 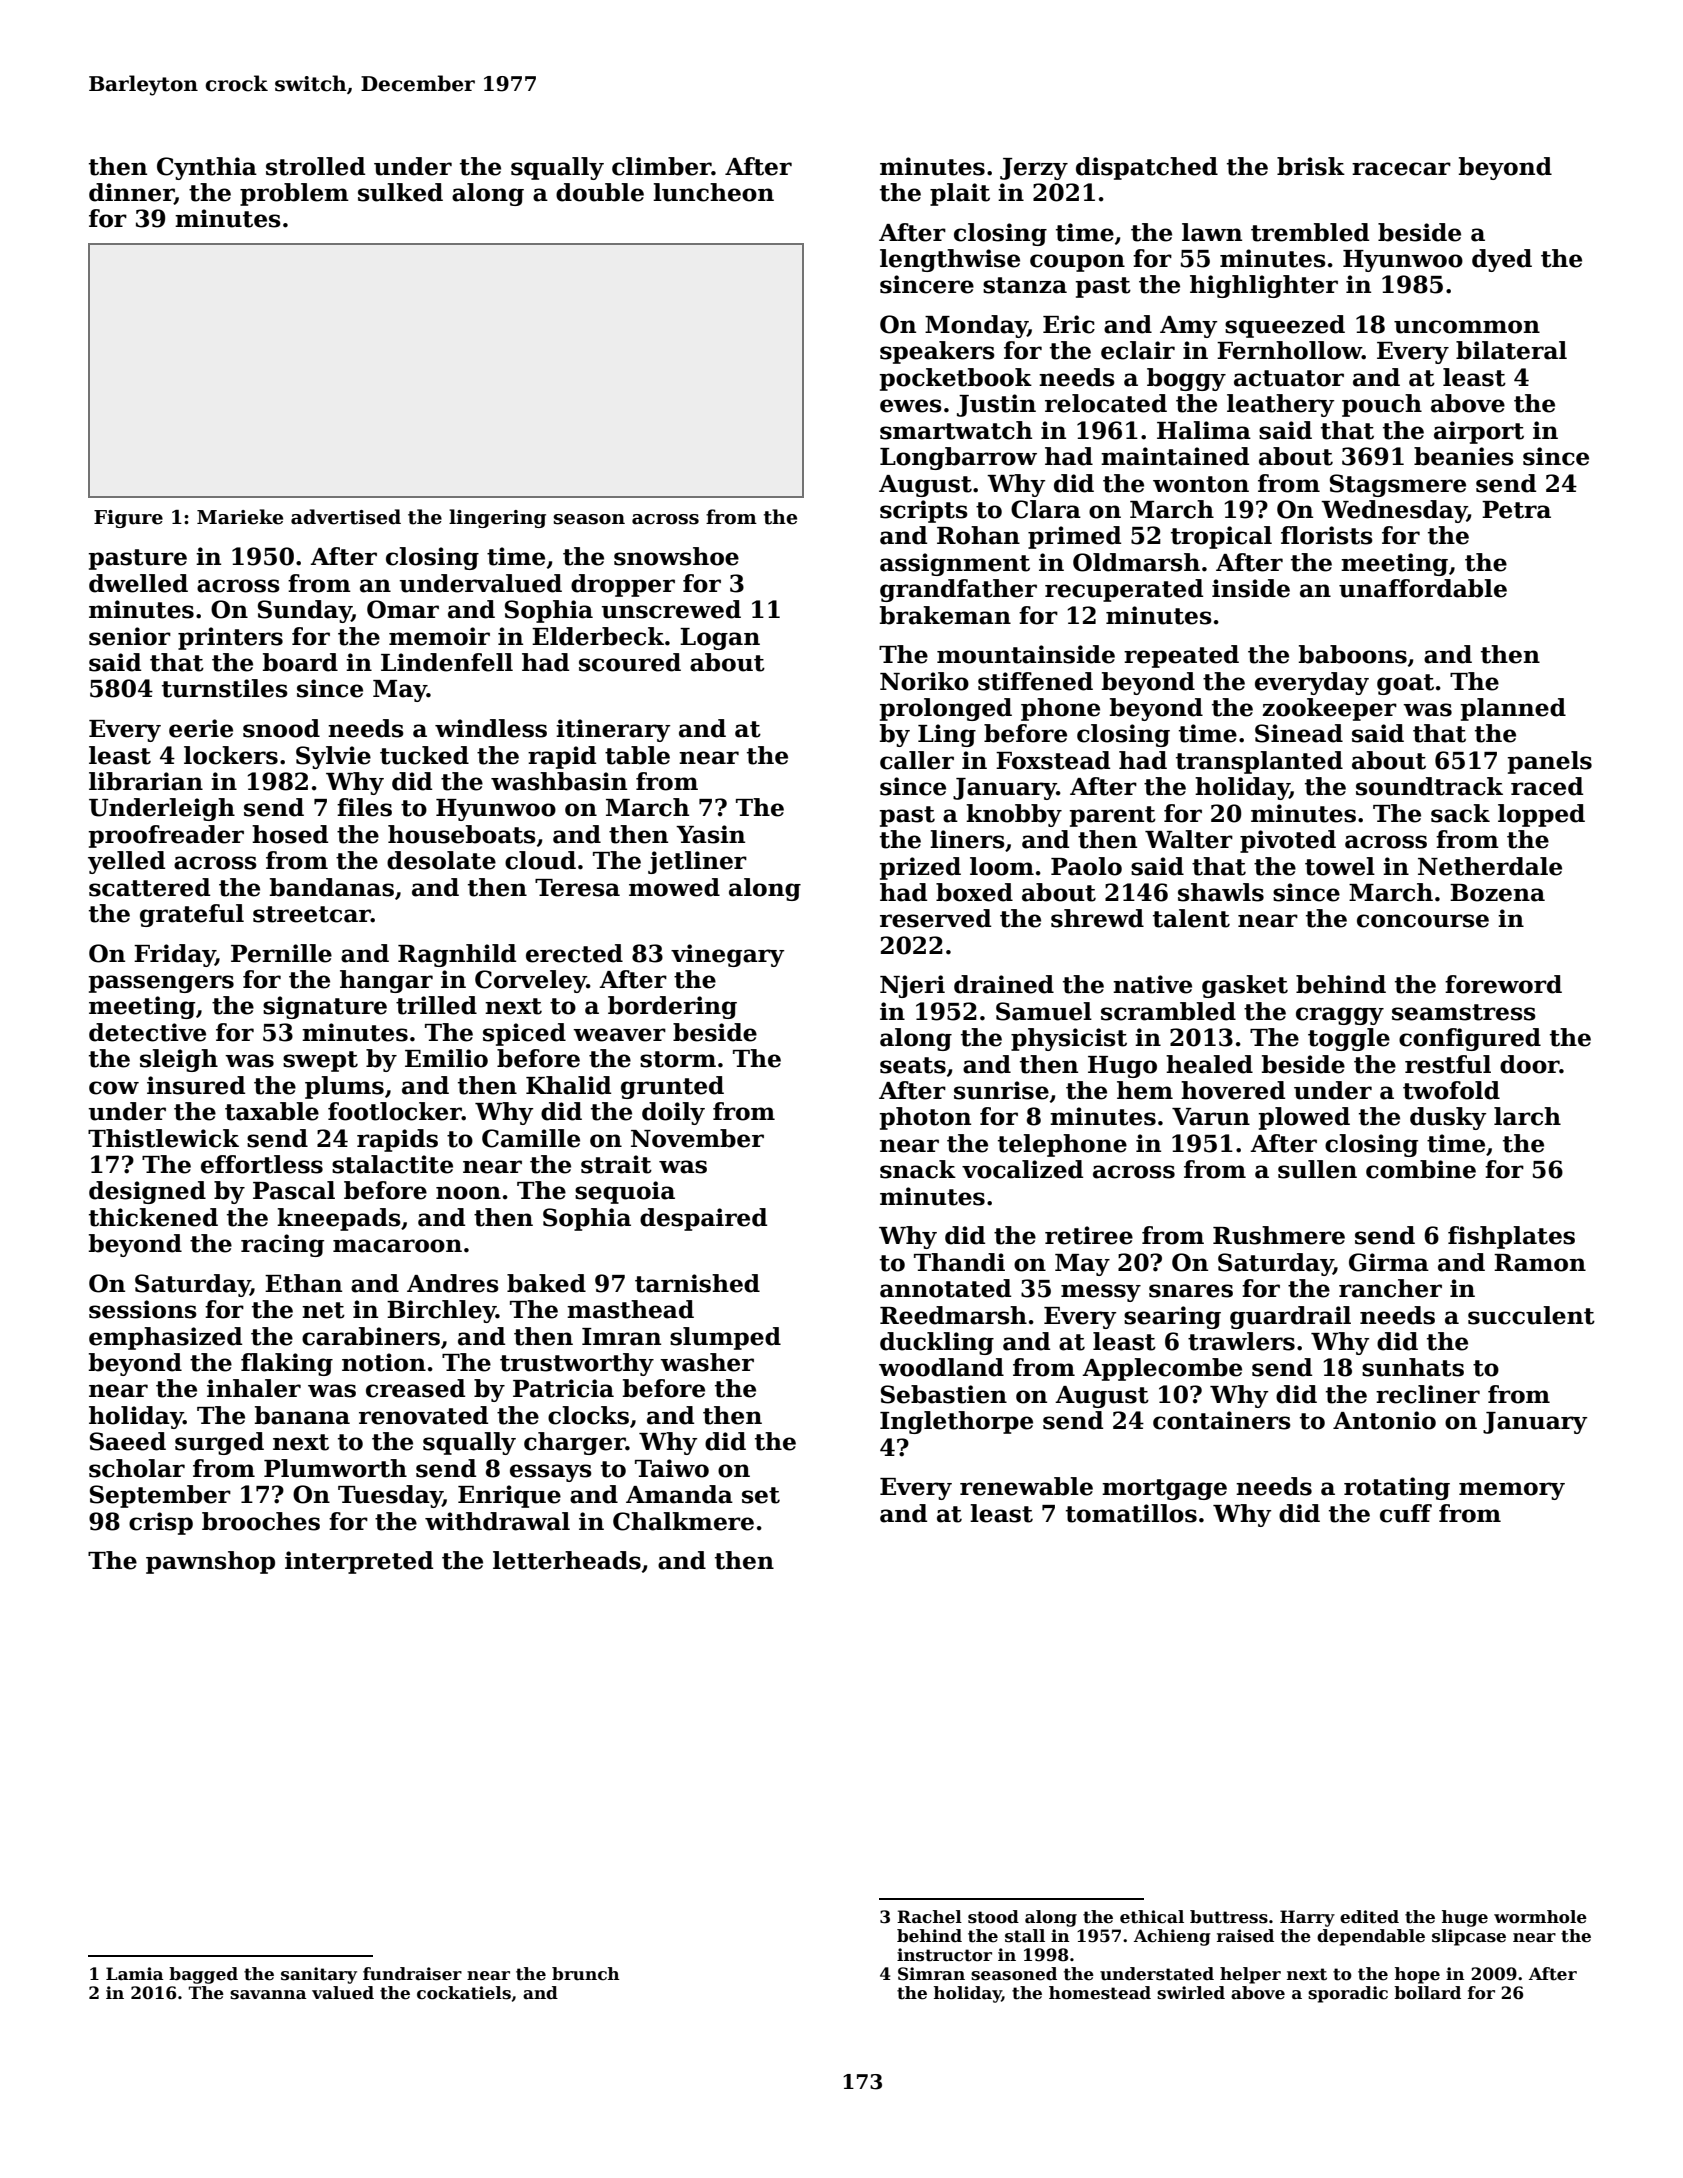 What do you see at coordinates (945, 615) in the screenshot?
I see `brakeman` at bounding box center [945, 615].
